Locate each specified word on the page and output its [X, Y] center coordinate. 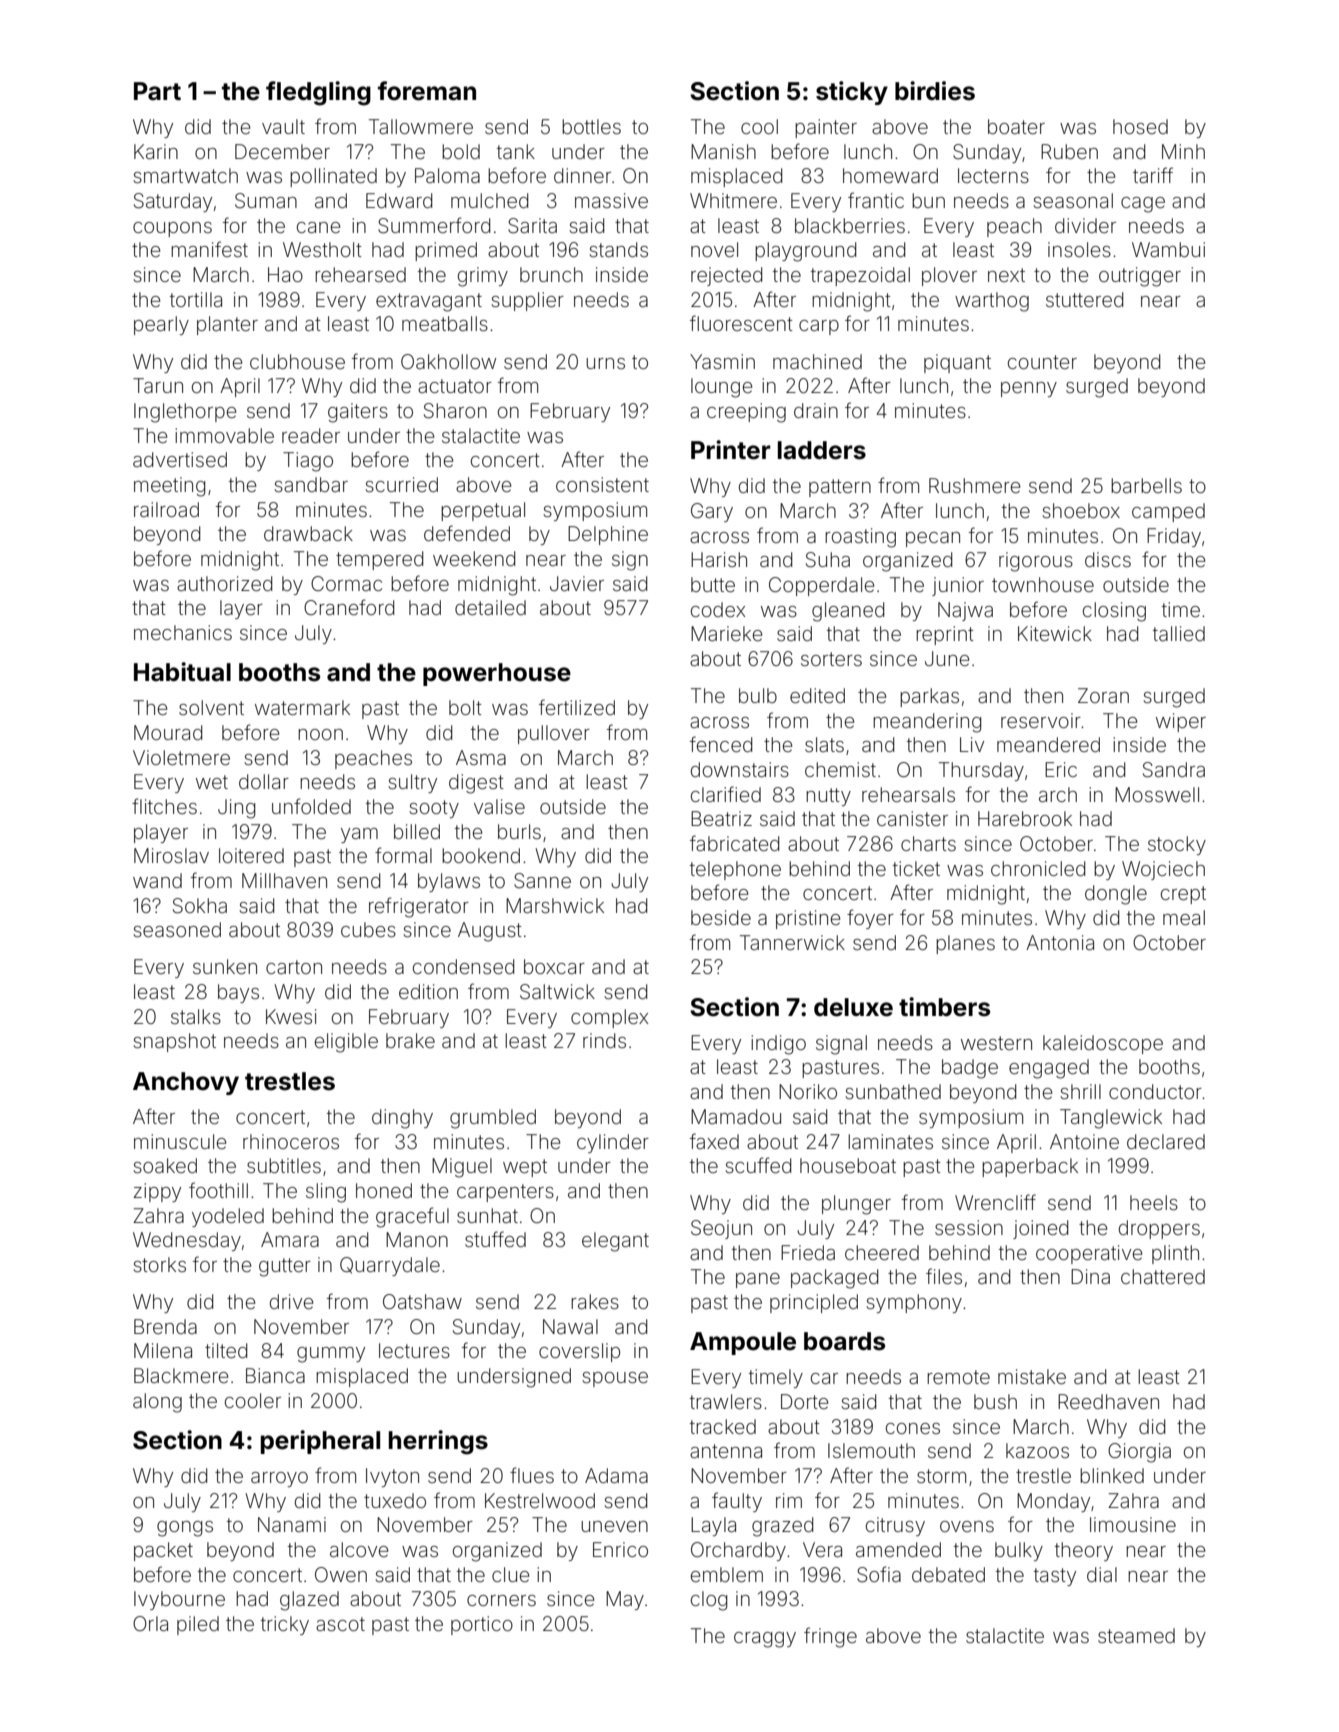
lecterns [993, 175]
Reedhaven [1108, 1401]
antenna [726, 1451]
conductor [1155, 1091]
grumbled [493, 1119]
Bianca [275, 1375]
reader [311, 435]
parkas [929, 697]
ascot [340, 1624]
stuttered [1084, 299]
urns [605, 363]
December [282, 151]
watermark [302, 707]
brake [410, 1040]
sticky [852, 93]
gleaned [848, 612]
